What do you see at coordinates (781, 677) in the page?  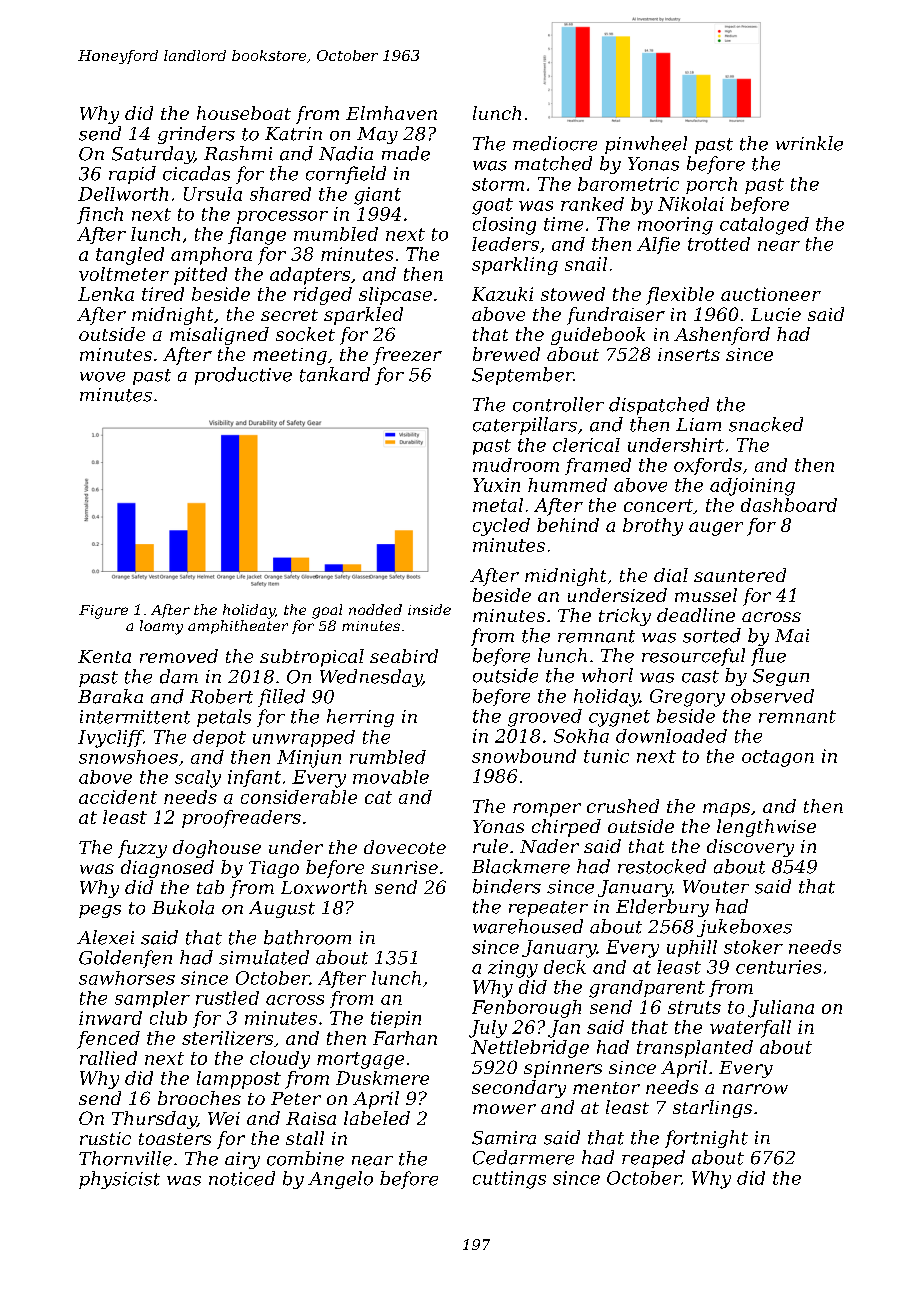 I see `Segun` at bounding box center [781, 677].
